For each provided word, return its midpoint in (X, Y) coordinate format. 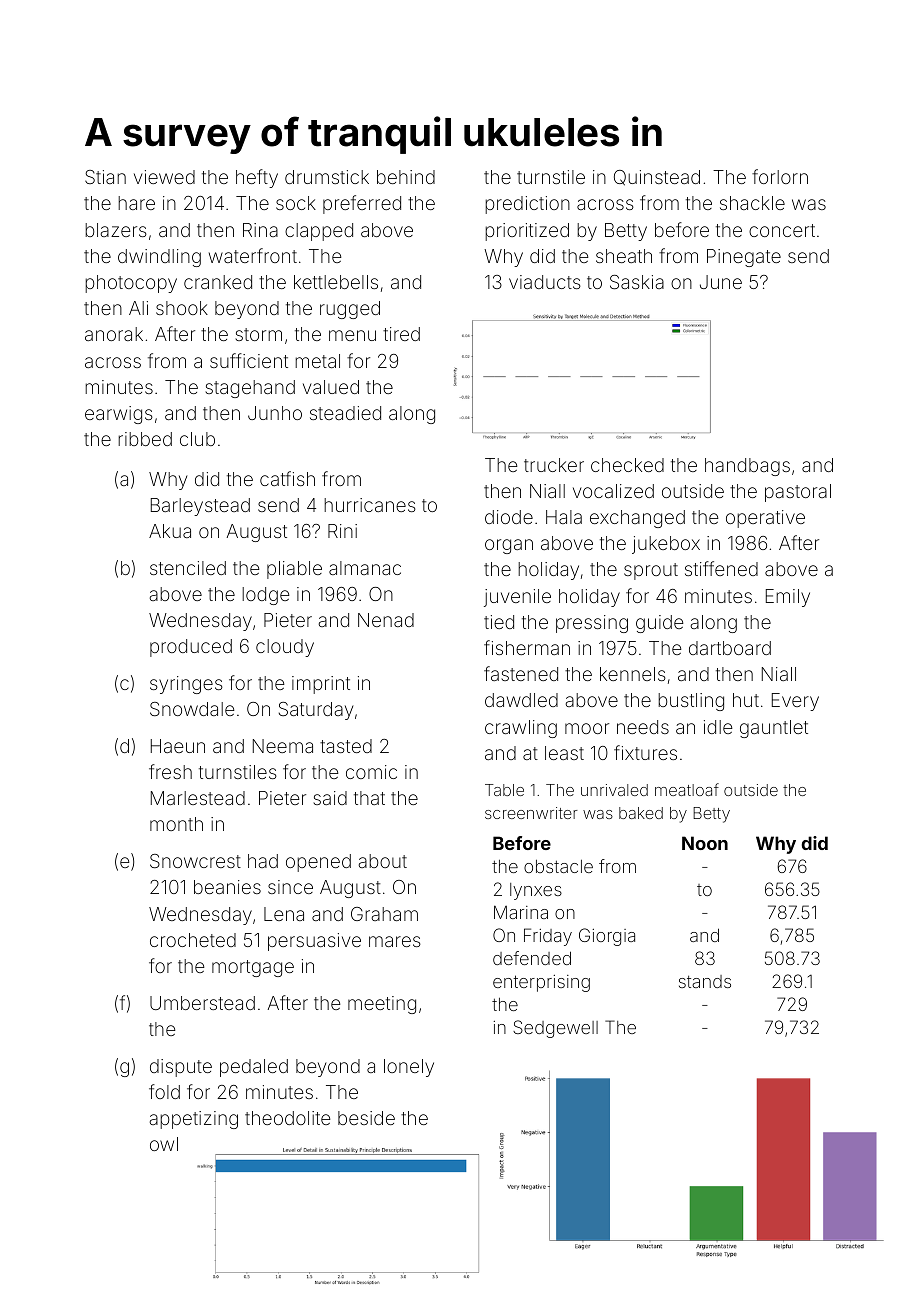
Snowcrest (195, 861)
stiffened (721, 568)
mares (395, 941)
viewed (164, 177)
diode (509, 517)
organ (509, 546)
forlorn (780, 176)
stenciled (188, 568)
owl (164, 1144)
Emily (788, 598)
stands (705, 981)
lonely (409, 1068)
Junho (275, 413)
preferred (362, 204)
